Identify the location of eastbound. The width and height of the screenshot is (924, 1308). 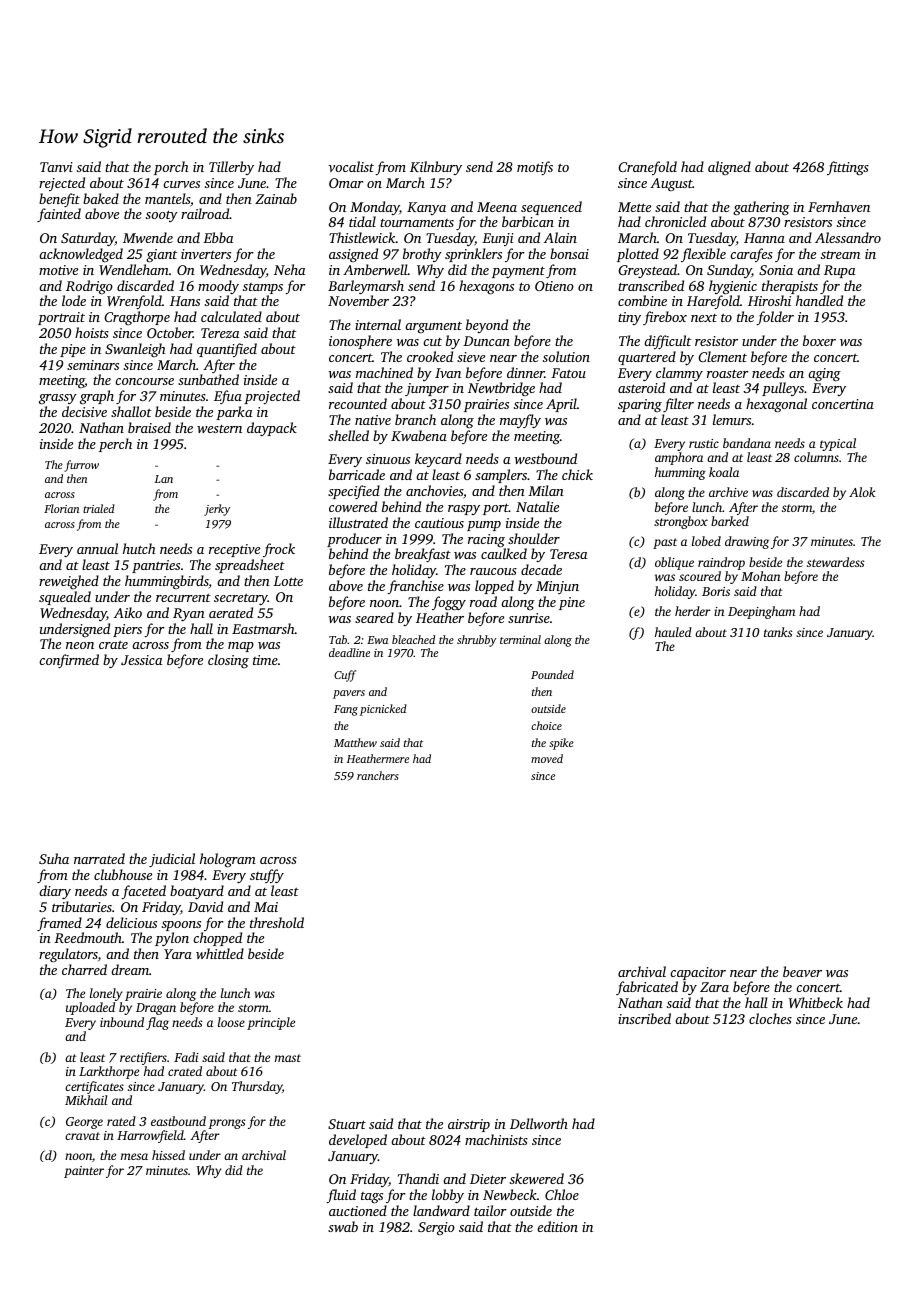
(178, 1121).
